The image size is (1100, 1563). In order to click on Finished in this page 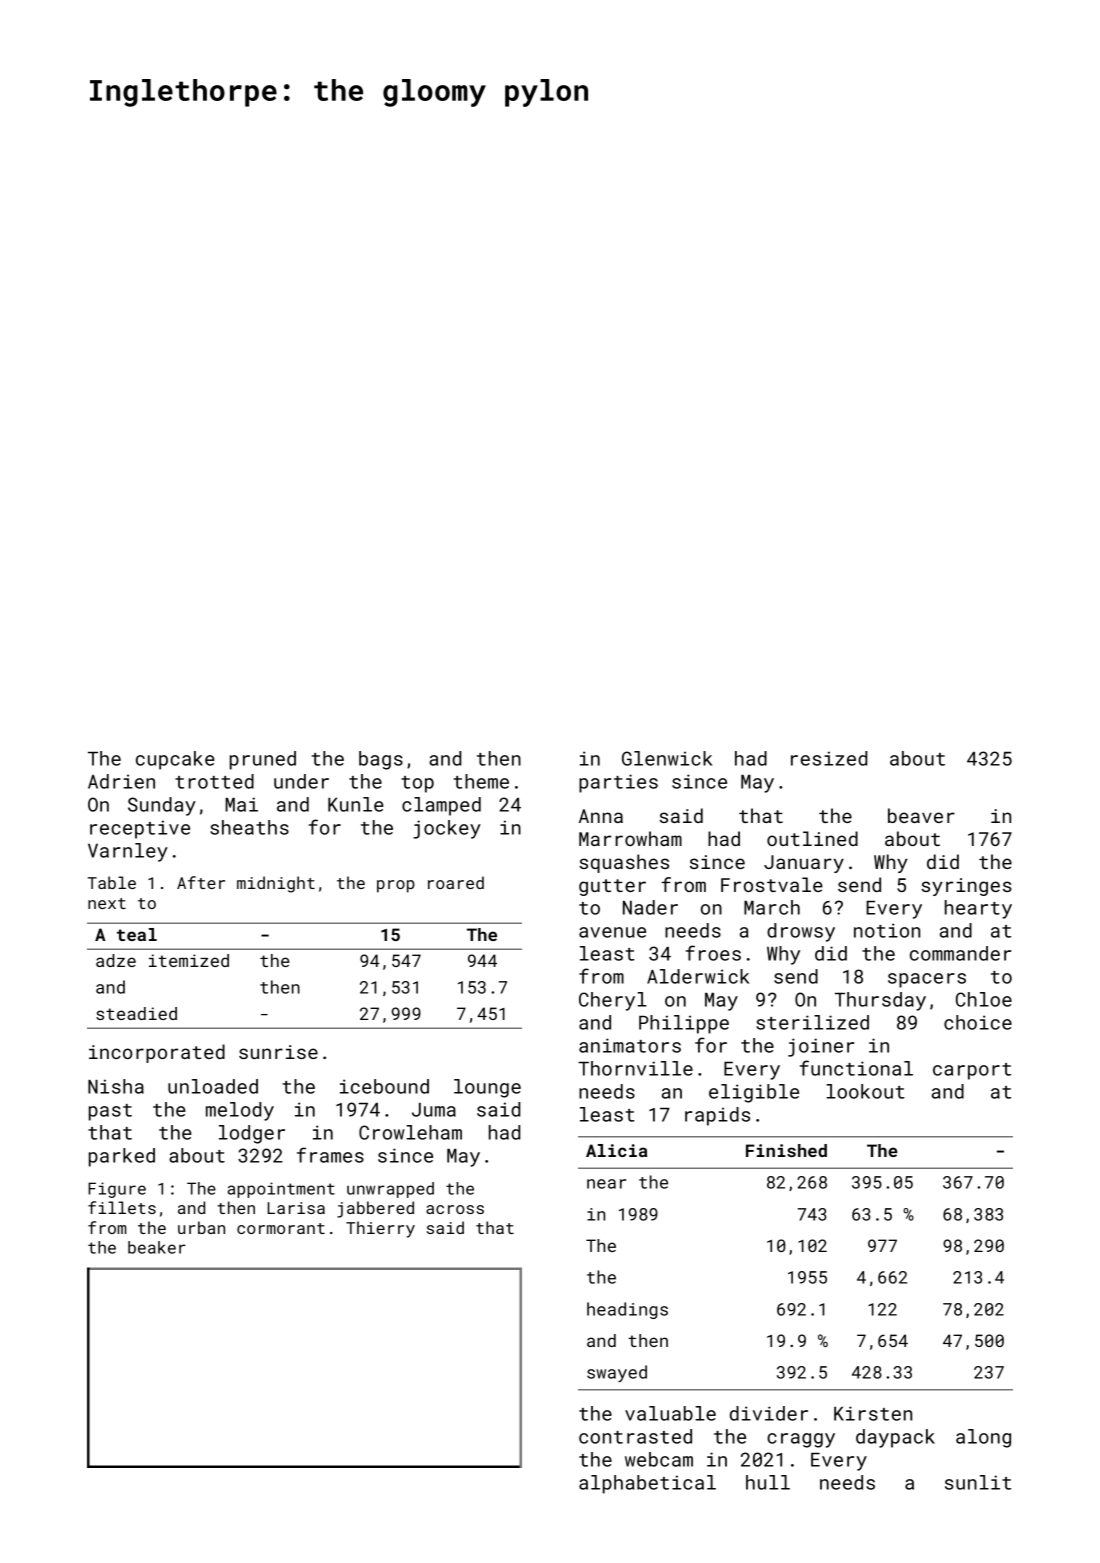, I will do `click(786, 1150)`.
